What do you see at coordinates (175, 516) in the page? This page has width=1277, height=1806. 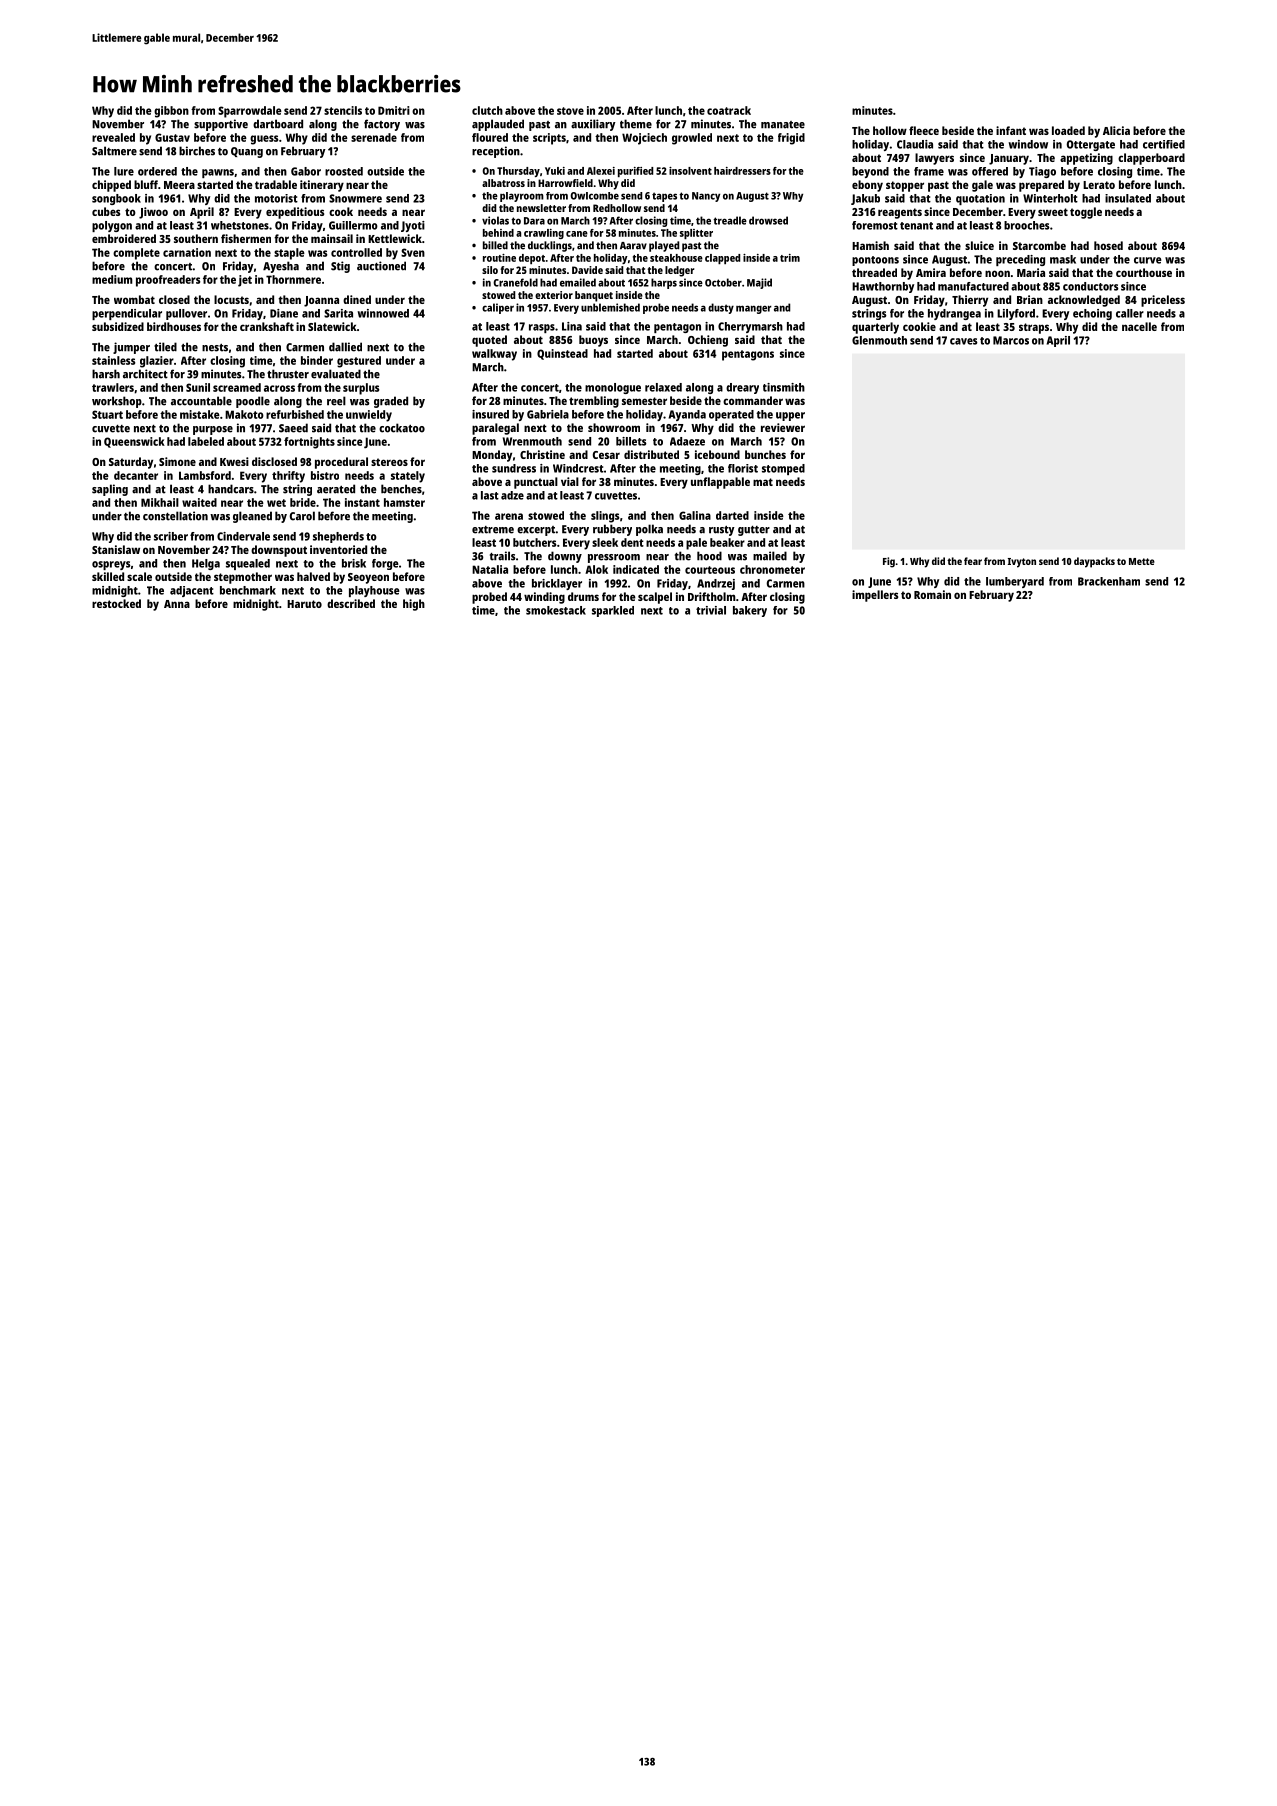 I see `constellation` at bounding box center [175, 516].
